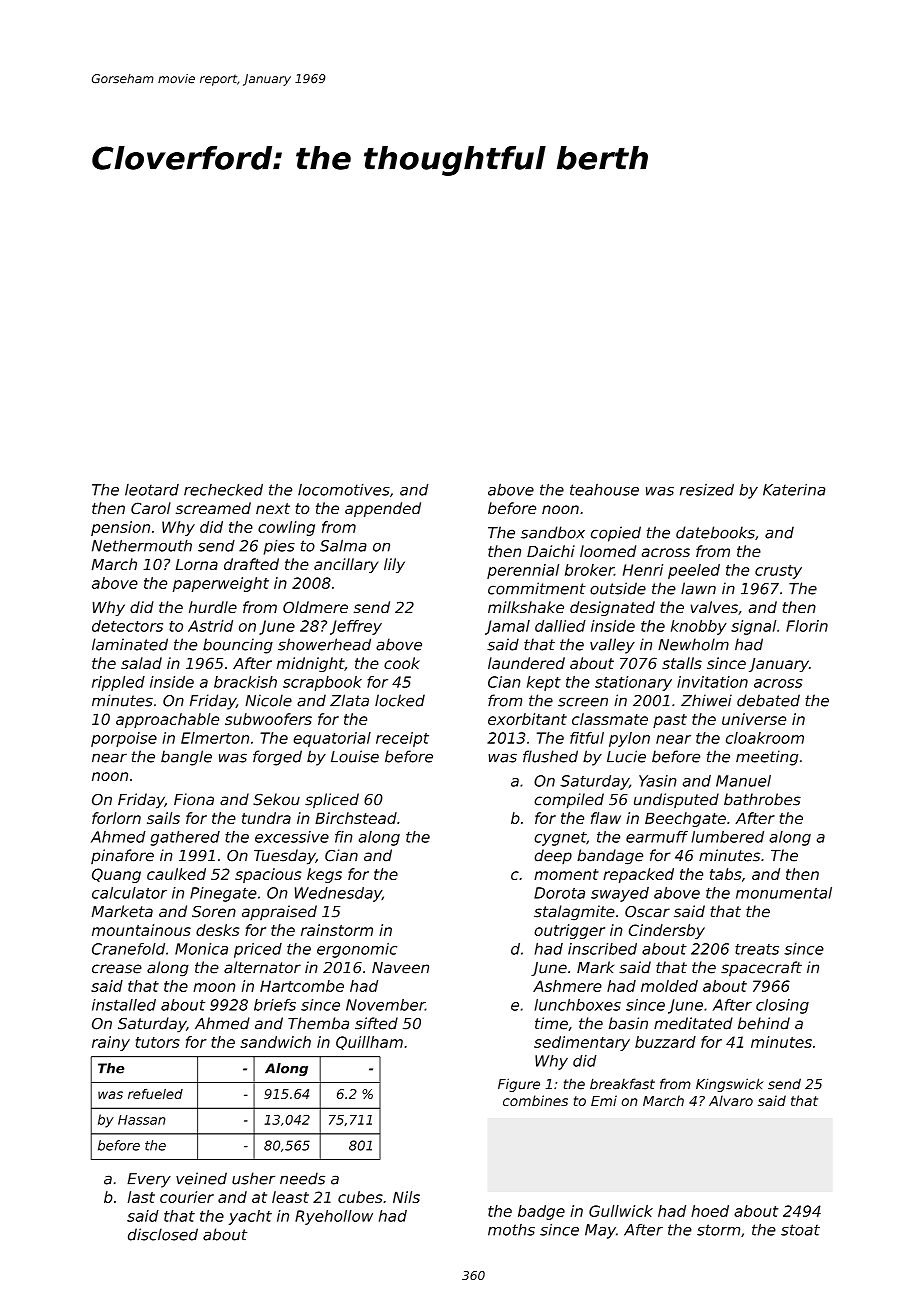 This screenshot has width=924, height=1314. I want to click on Yasin, so click(657, 781).
